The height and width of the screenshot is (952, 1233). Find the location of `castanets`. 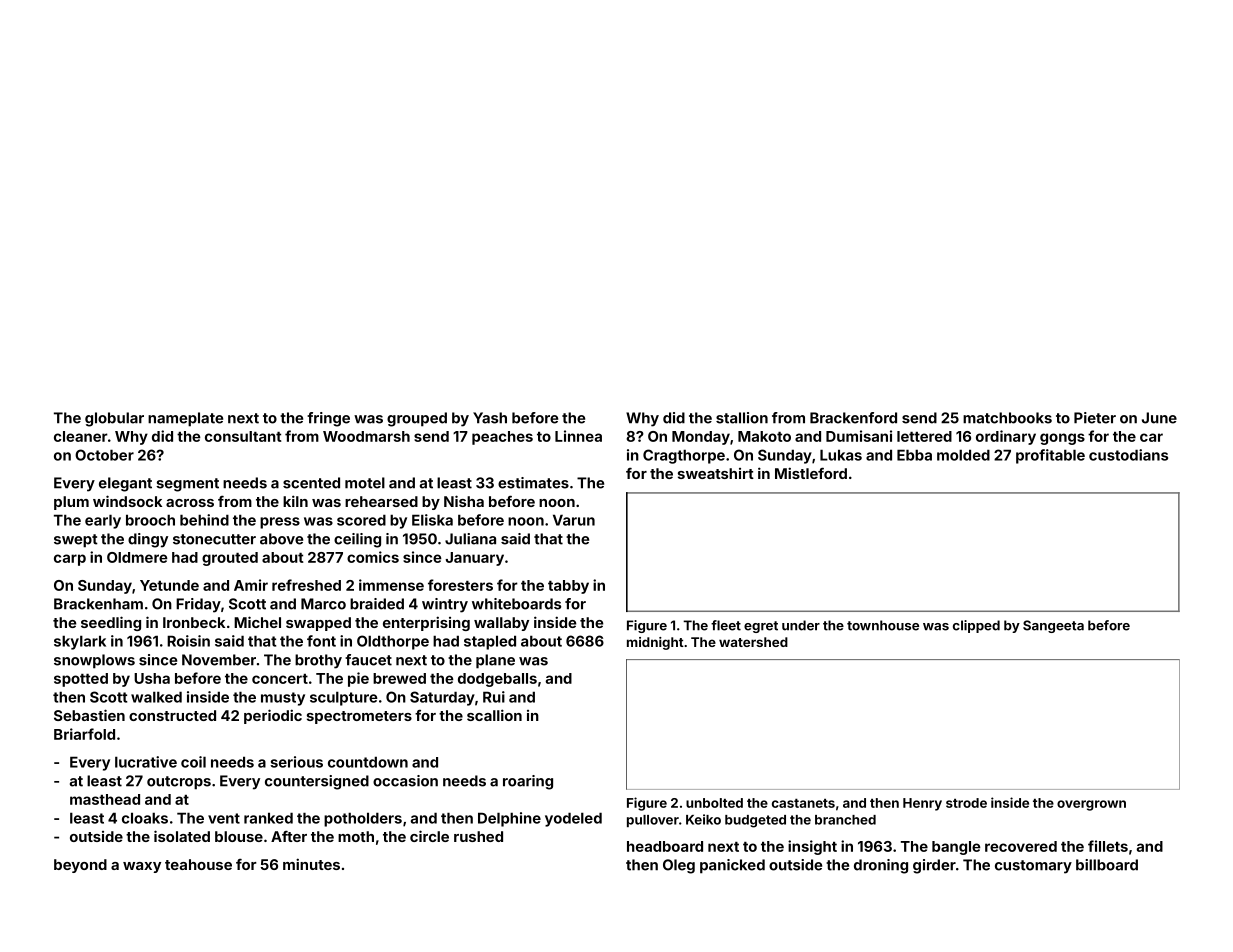

castanets is located at coordinates (803, 803).
